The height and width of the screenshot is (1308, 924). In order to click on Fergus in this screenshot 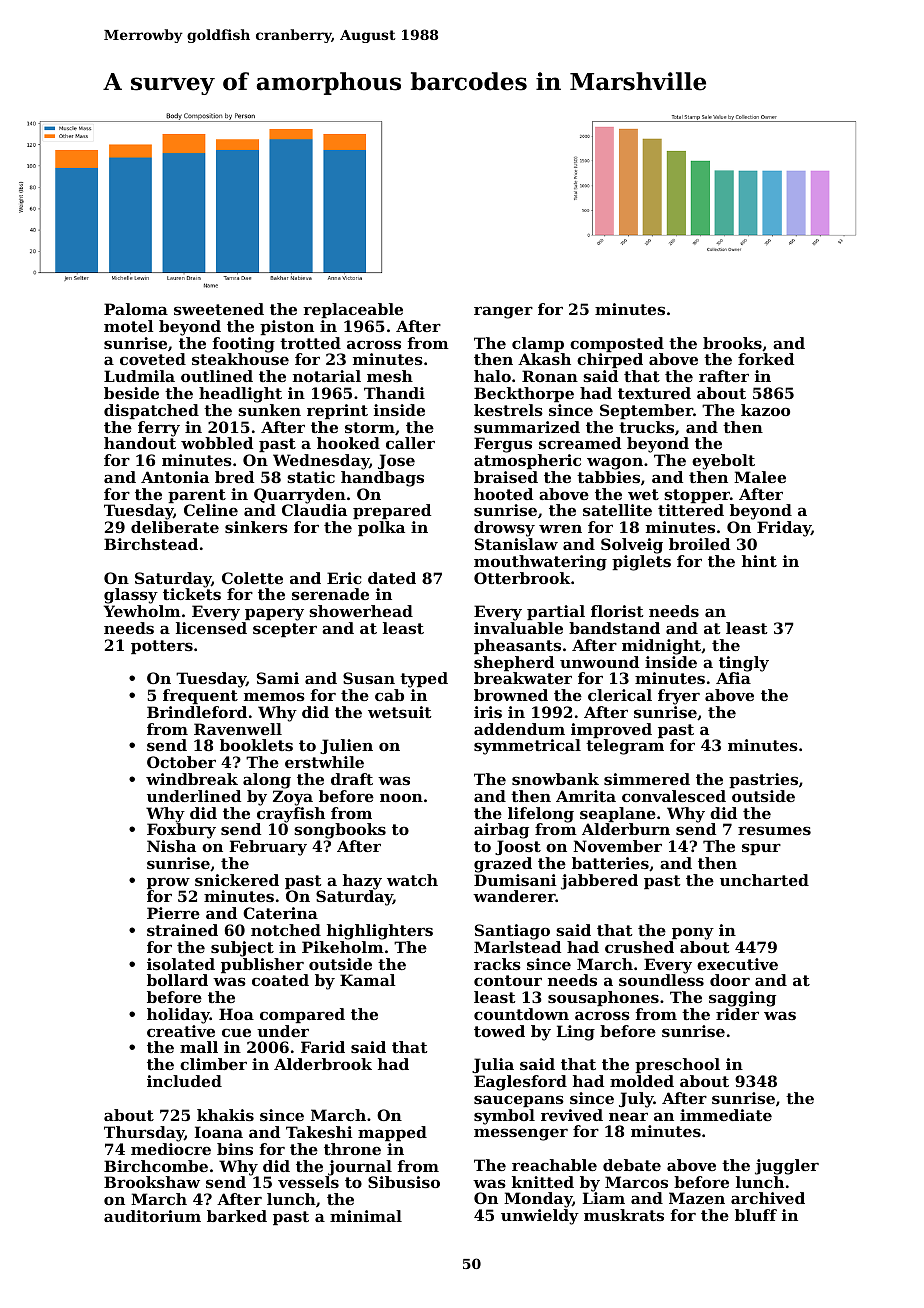, I will do `click(503, 445)`.
